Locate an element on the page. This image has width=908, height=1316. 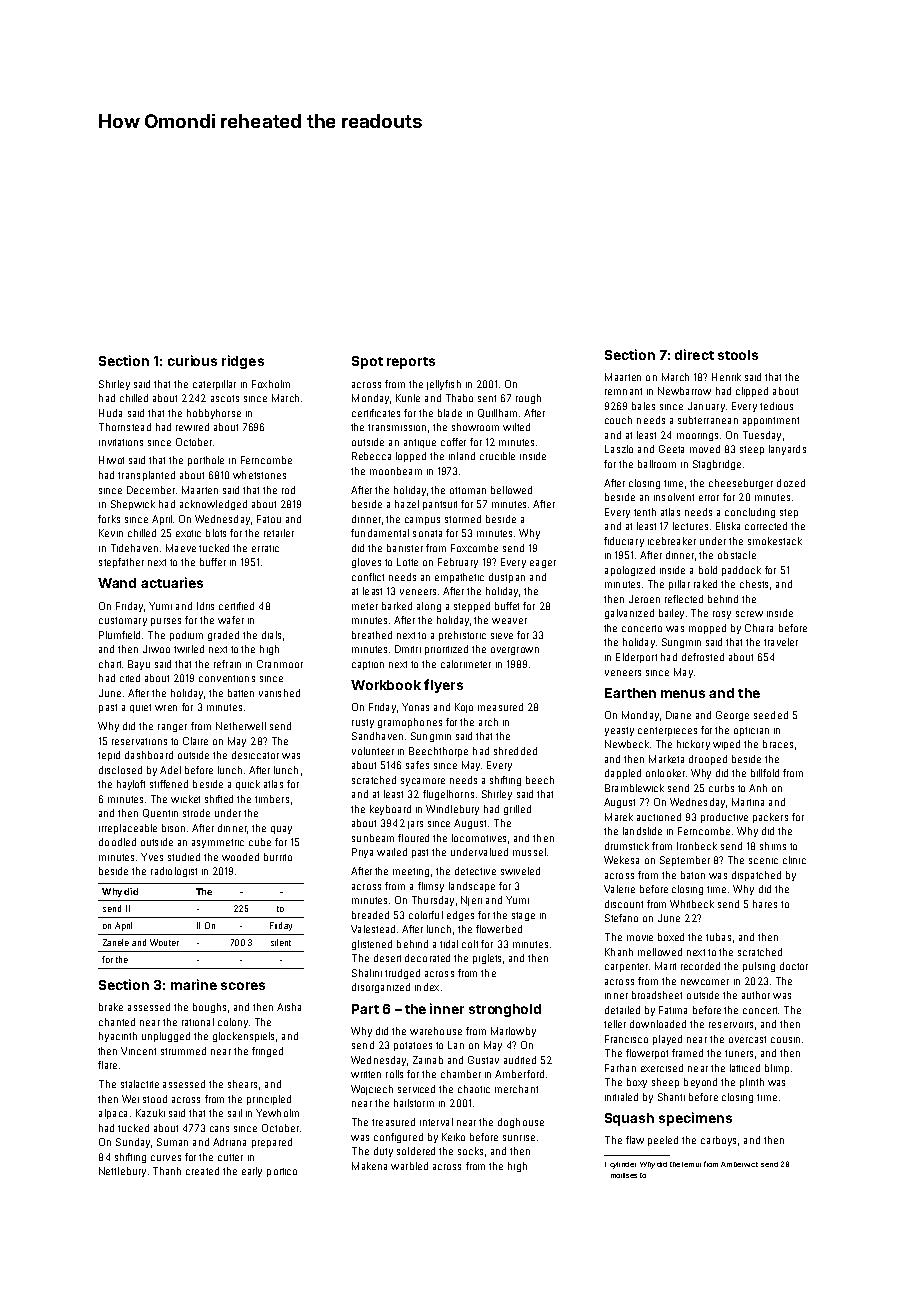
steep is located at coordinates (752, 450).
